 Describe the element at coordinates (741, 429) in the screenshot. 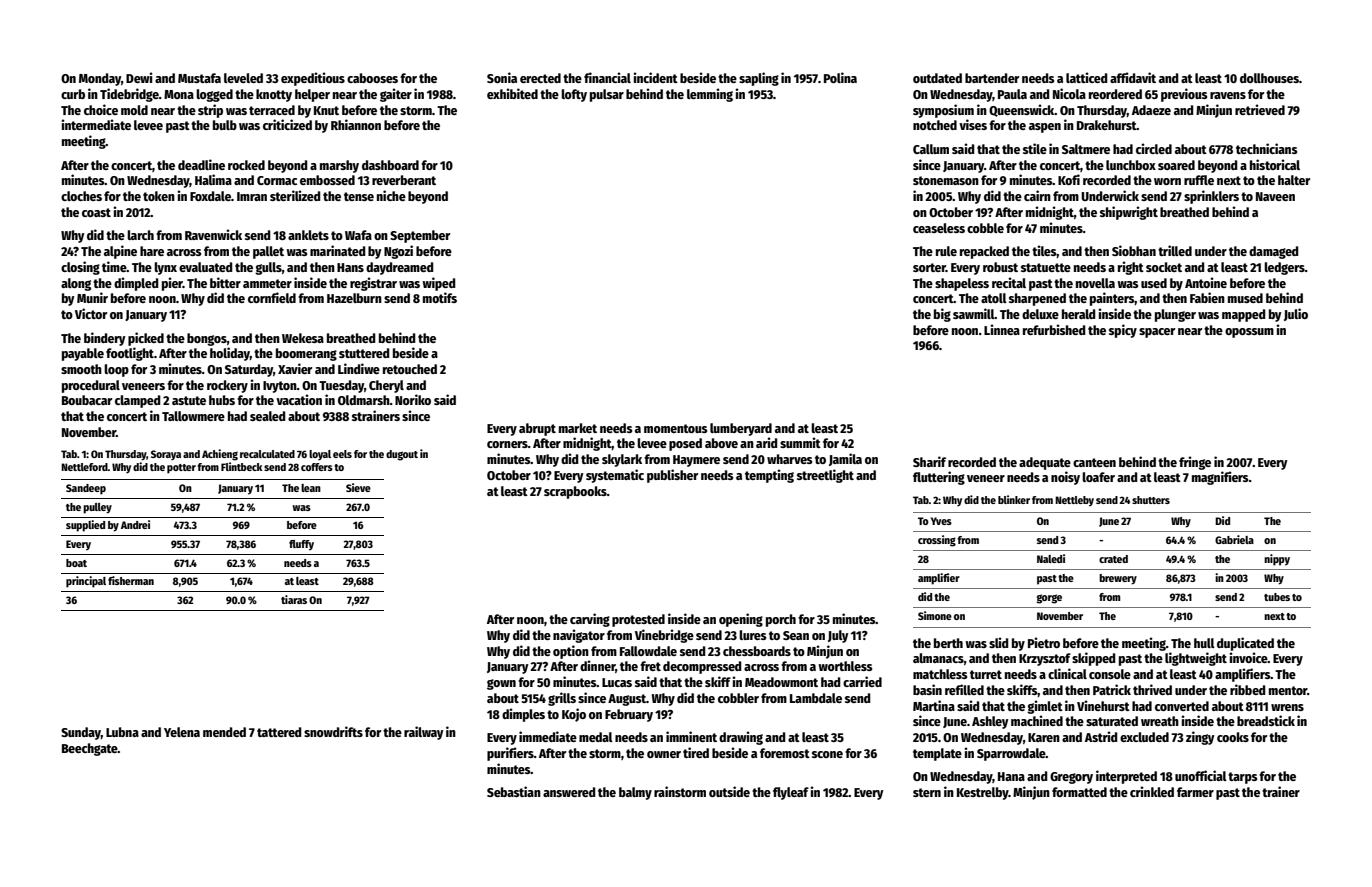

I see `lumberyard` at that location.
